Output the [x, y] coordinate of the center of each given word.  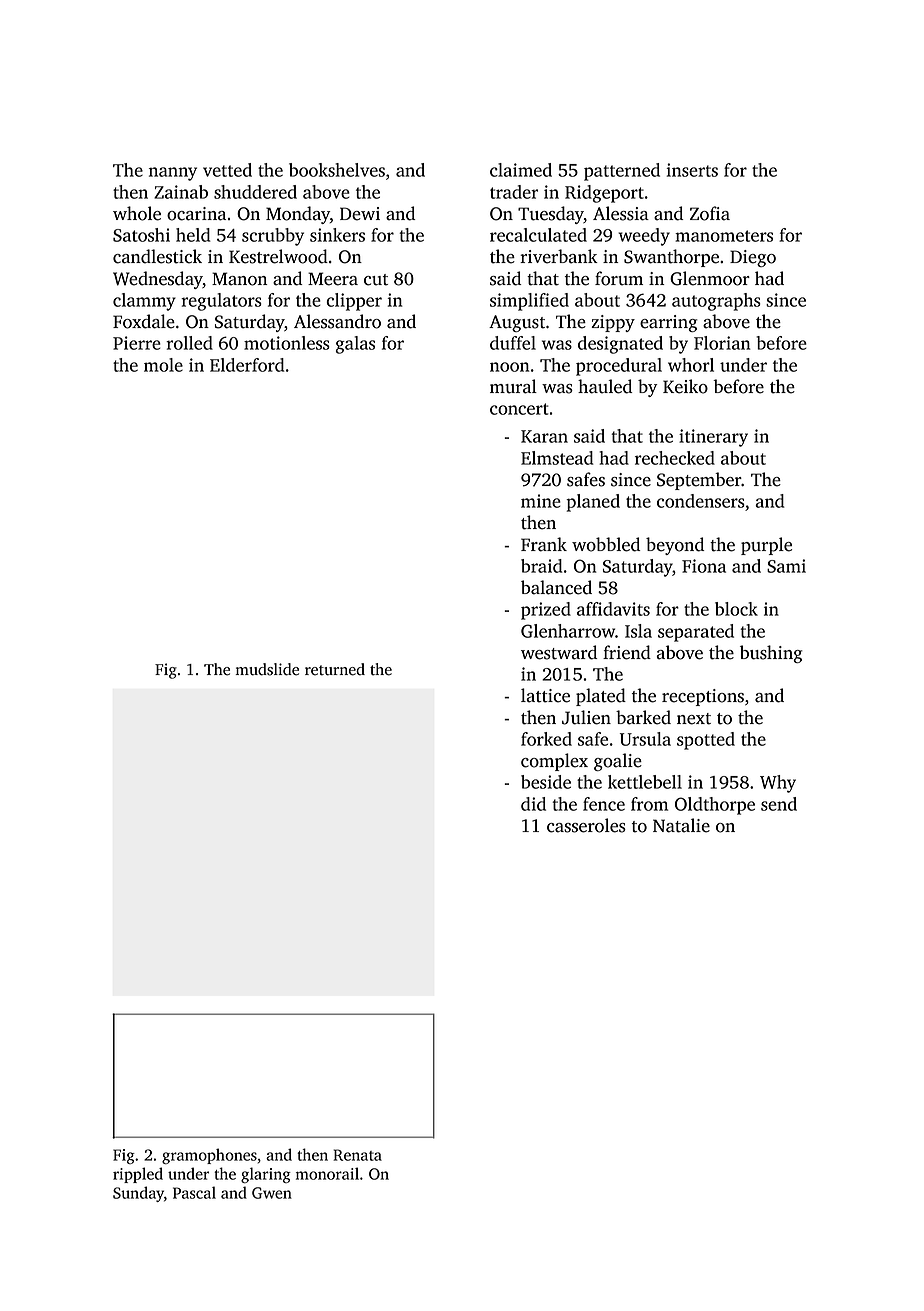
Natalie [681, 825]
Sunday [138, 1194]
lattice [545, 695]
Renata [357, 1155]
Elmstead [557, 458]
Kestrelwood [278, 256]
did [533, 804]
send [779, 804]
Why [778, 784]
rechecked [675, 458]
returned [335, 669]
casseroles [586, 825]
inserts [692, 170]
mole [163, 365]
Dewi [360, 214]
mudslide [267, 669]
